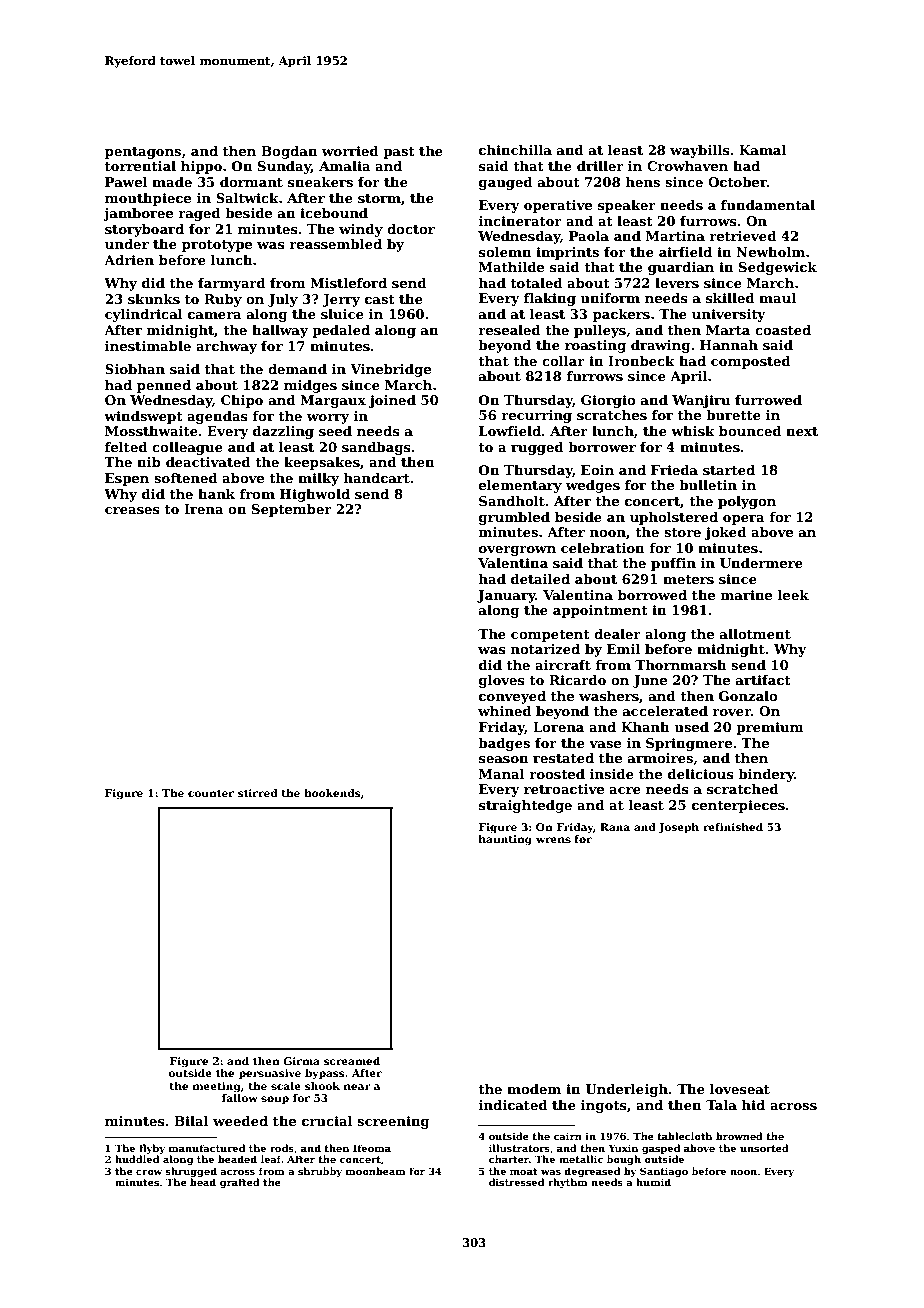 Image resolution: width=924 pixels, height=1308 pixels. Describe the element at coordinates (770, 252) in the screenshot. I see `Newholm` at that location.
